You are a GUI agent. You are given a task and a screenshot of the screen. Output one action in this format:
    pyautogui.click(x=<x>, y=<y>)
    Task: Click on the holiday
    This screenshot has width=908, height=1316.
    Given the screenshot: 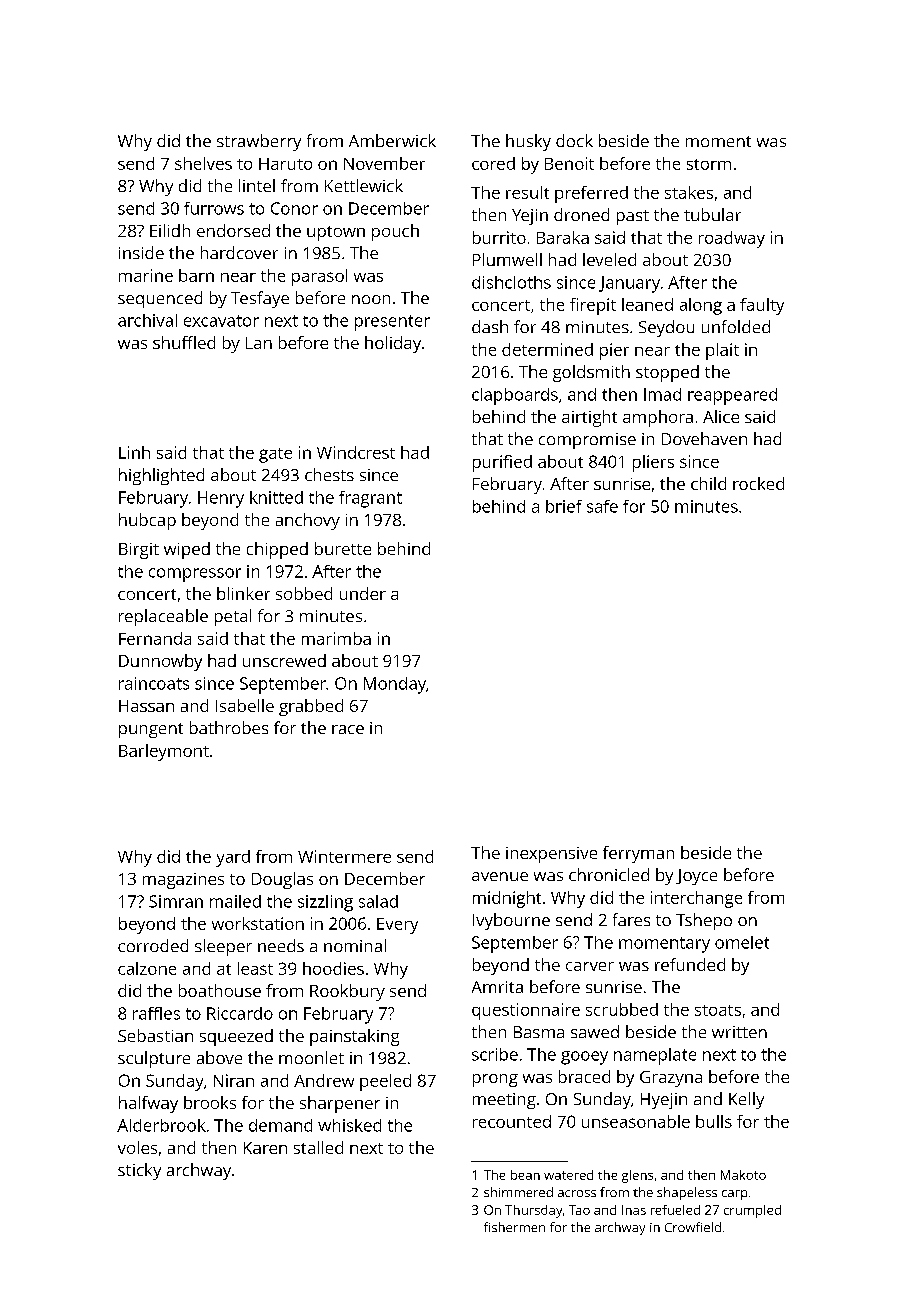 What is the action you would take?
    pyautogui.click(x=393, y=344)
